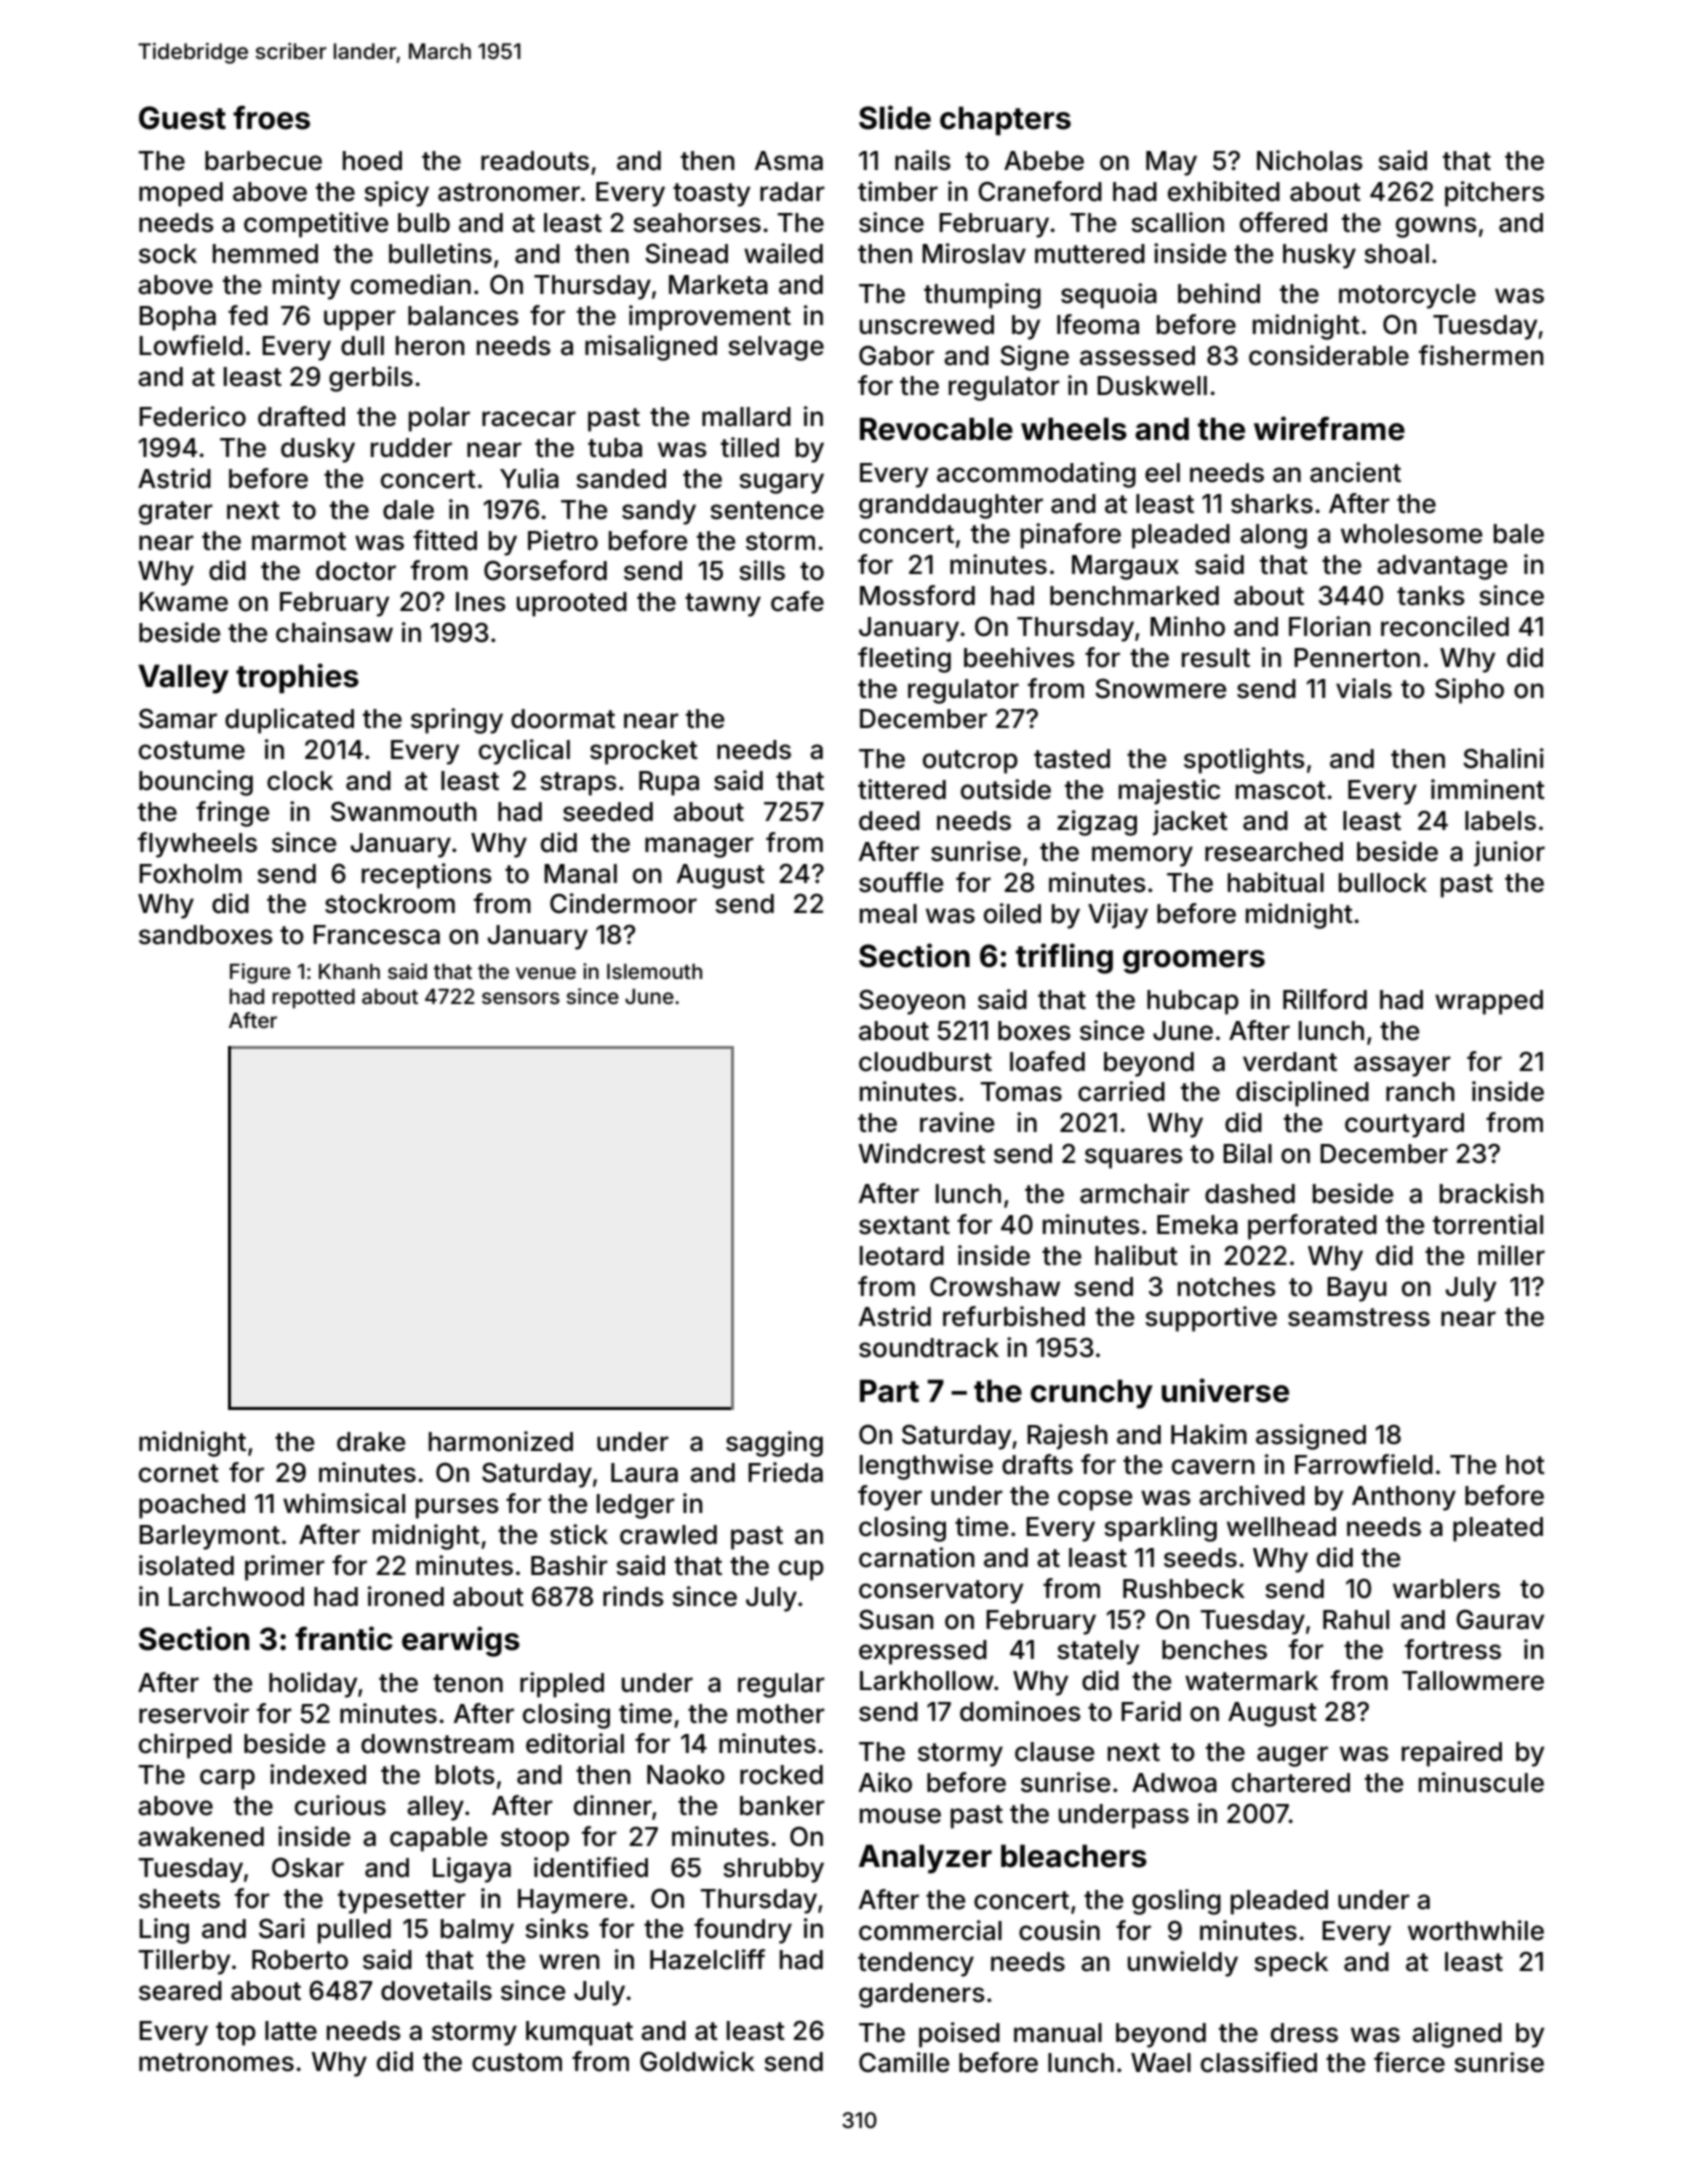 This page has height=2178, width=1683. What do you see at coordinates (889, 1391) in the page?
I see `Part` at bounding box center [889, 1391].
